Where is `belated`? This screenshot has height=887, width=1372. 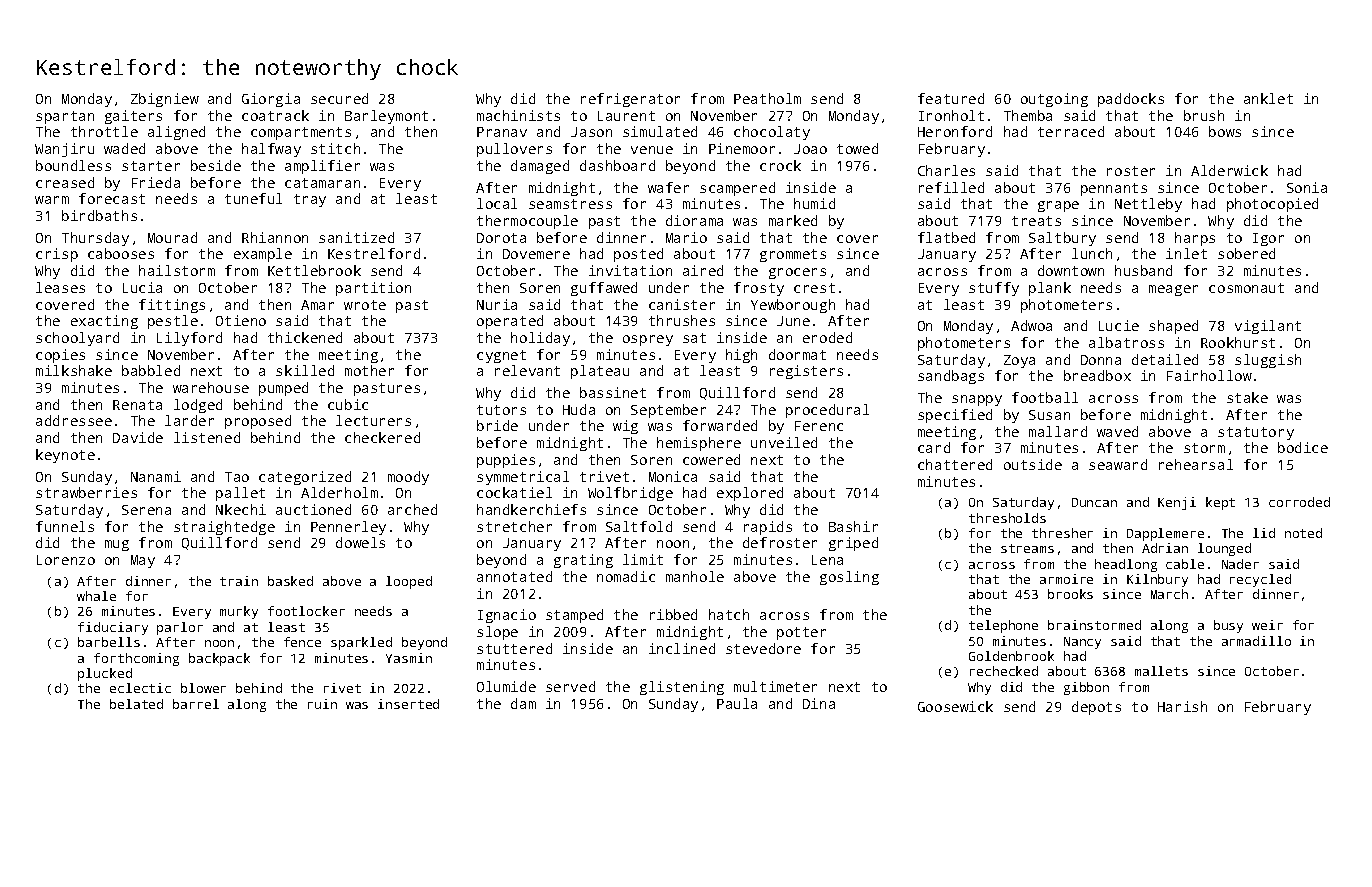 belated is located at coordinates (136, 704).
